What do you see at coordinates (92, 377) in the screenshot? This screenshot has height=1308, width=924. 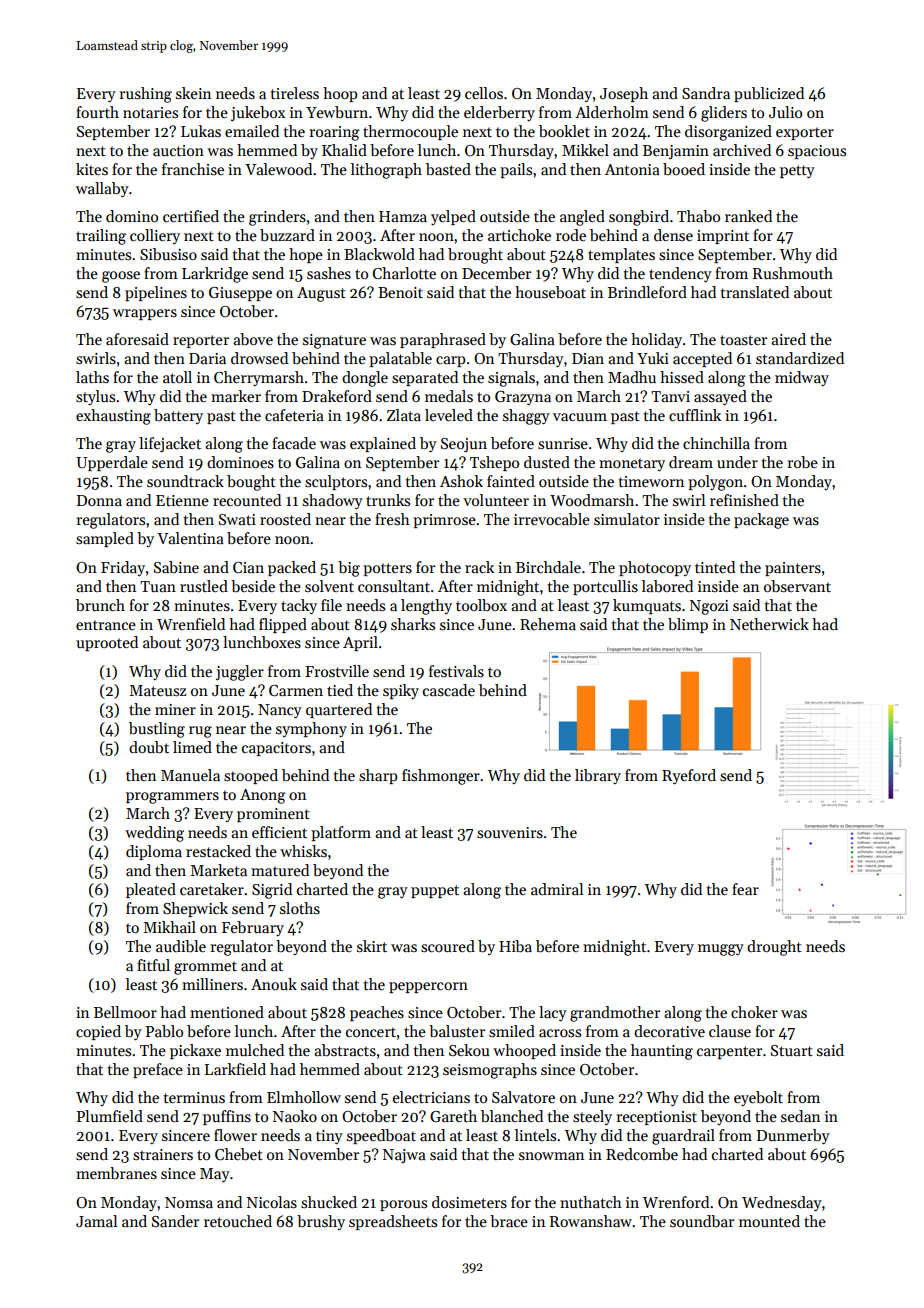 I see `laths` at bounding box center [92, 377].
